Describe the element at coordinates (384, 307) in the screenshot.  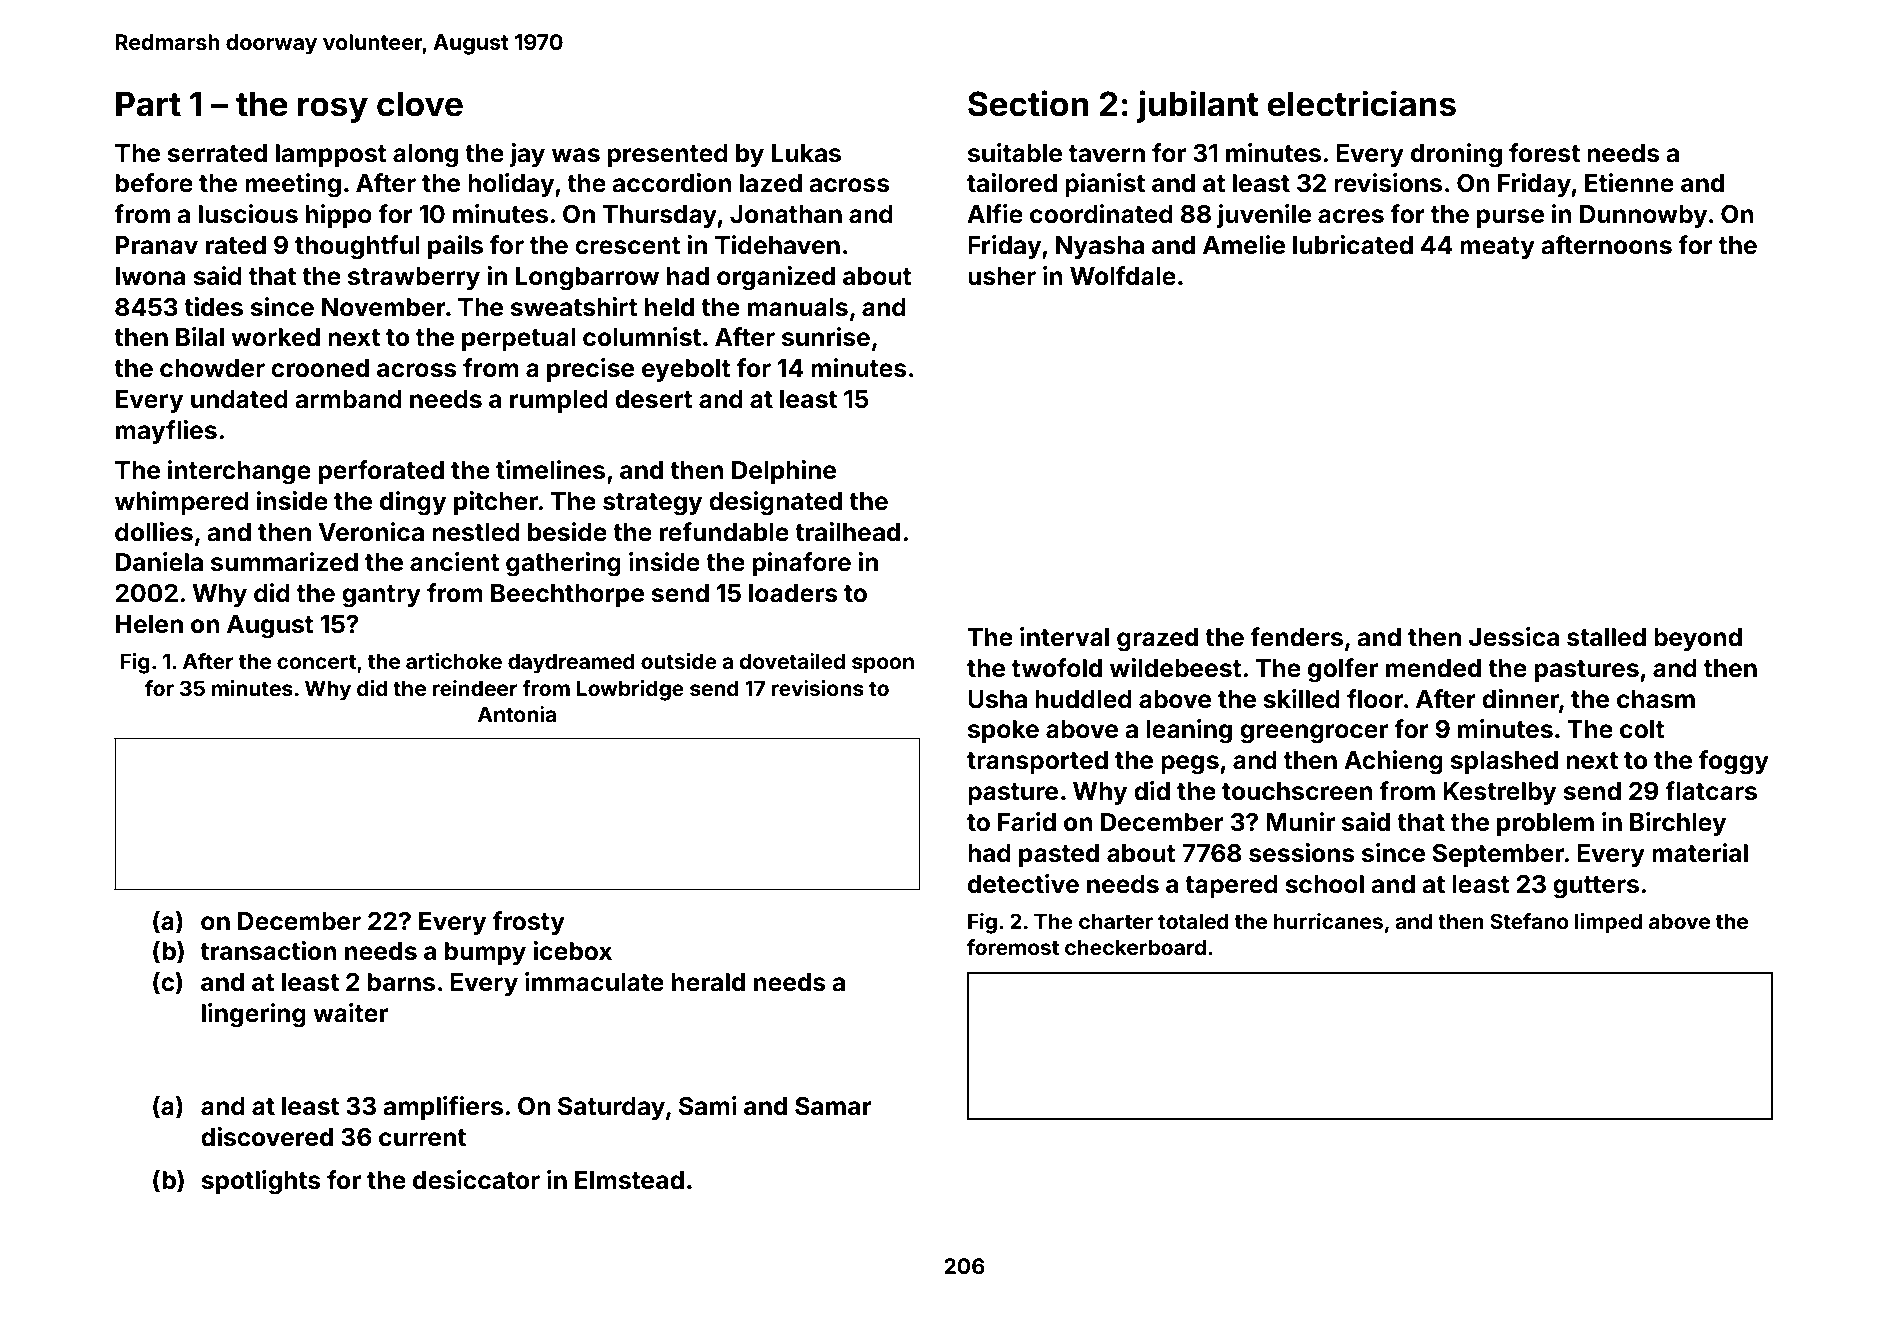
I see `November` at that location.
